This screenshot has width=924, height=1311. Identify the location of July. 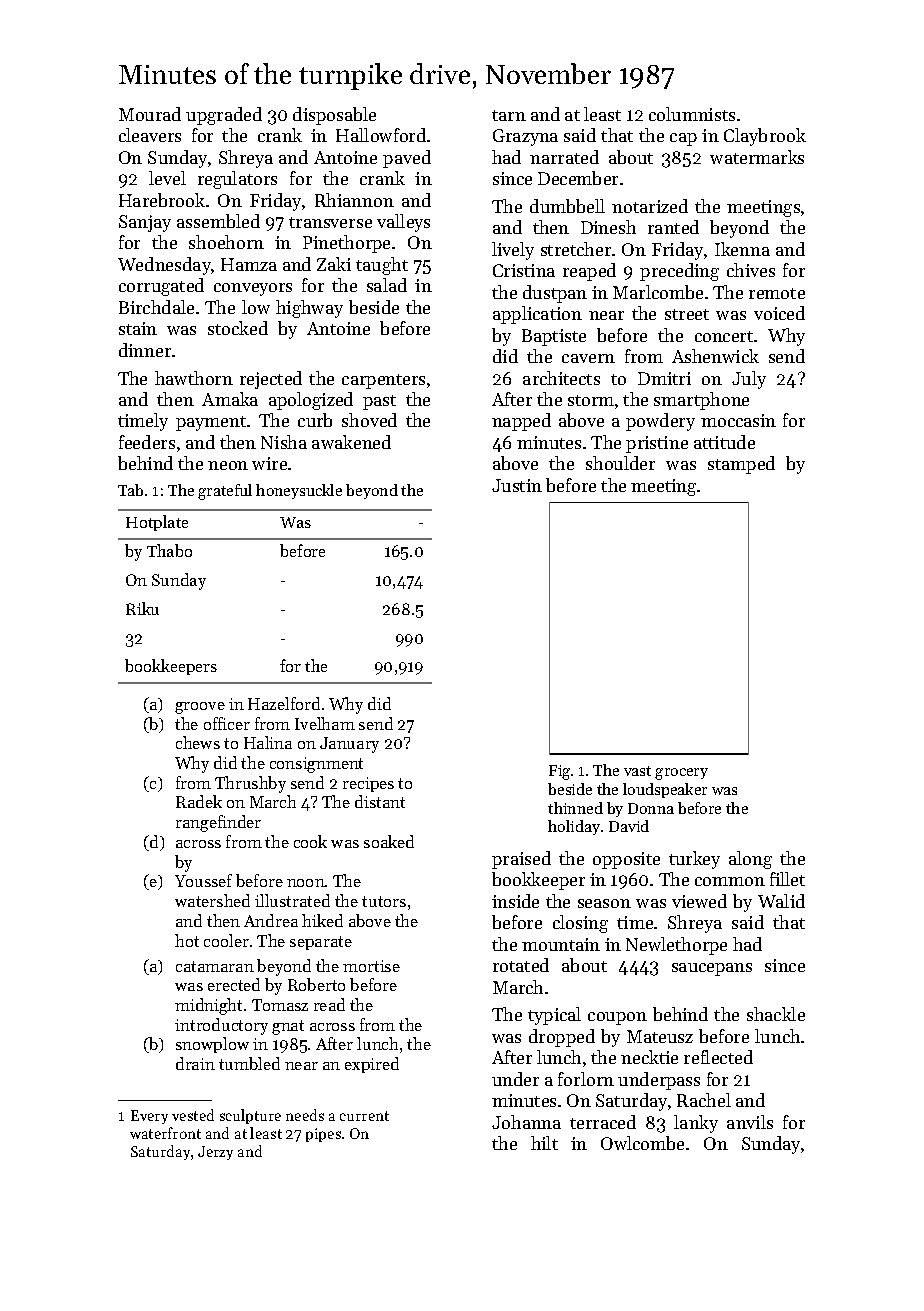
(749, 380).
